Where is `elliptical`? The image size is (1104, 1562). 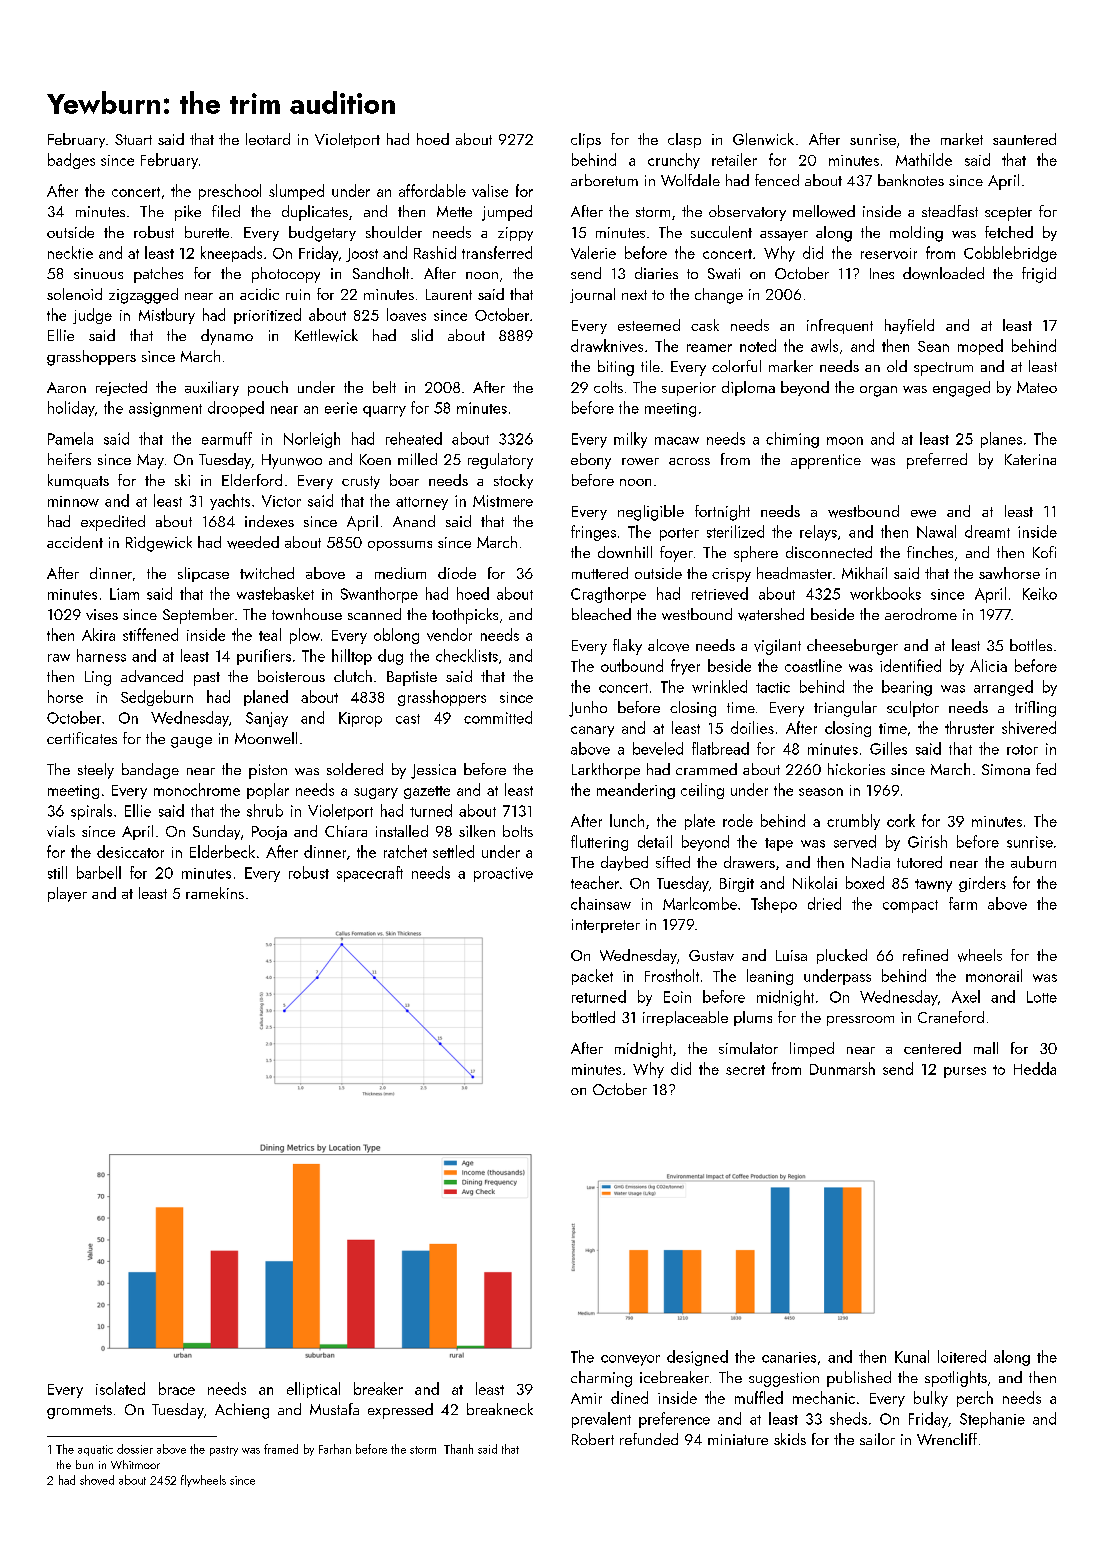 elliptical is located at coordinates (313, 1390).
